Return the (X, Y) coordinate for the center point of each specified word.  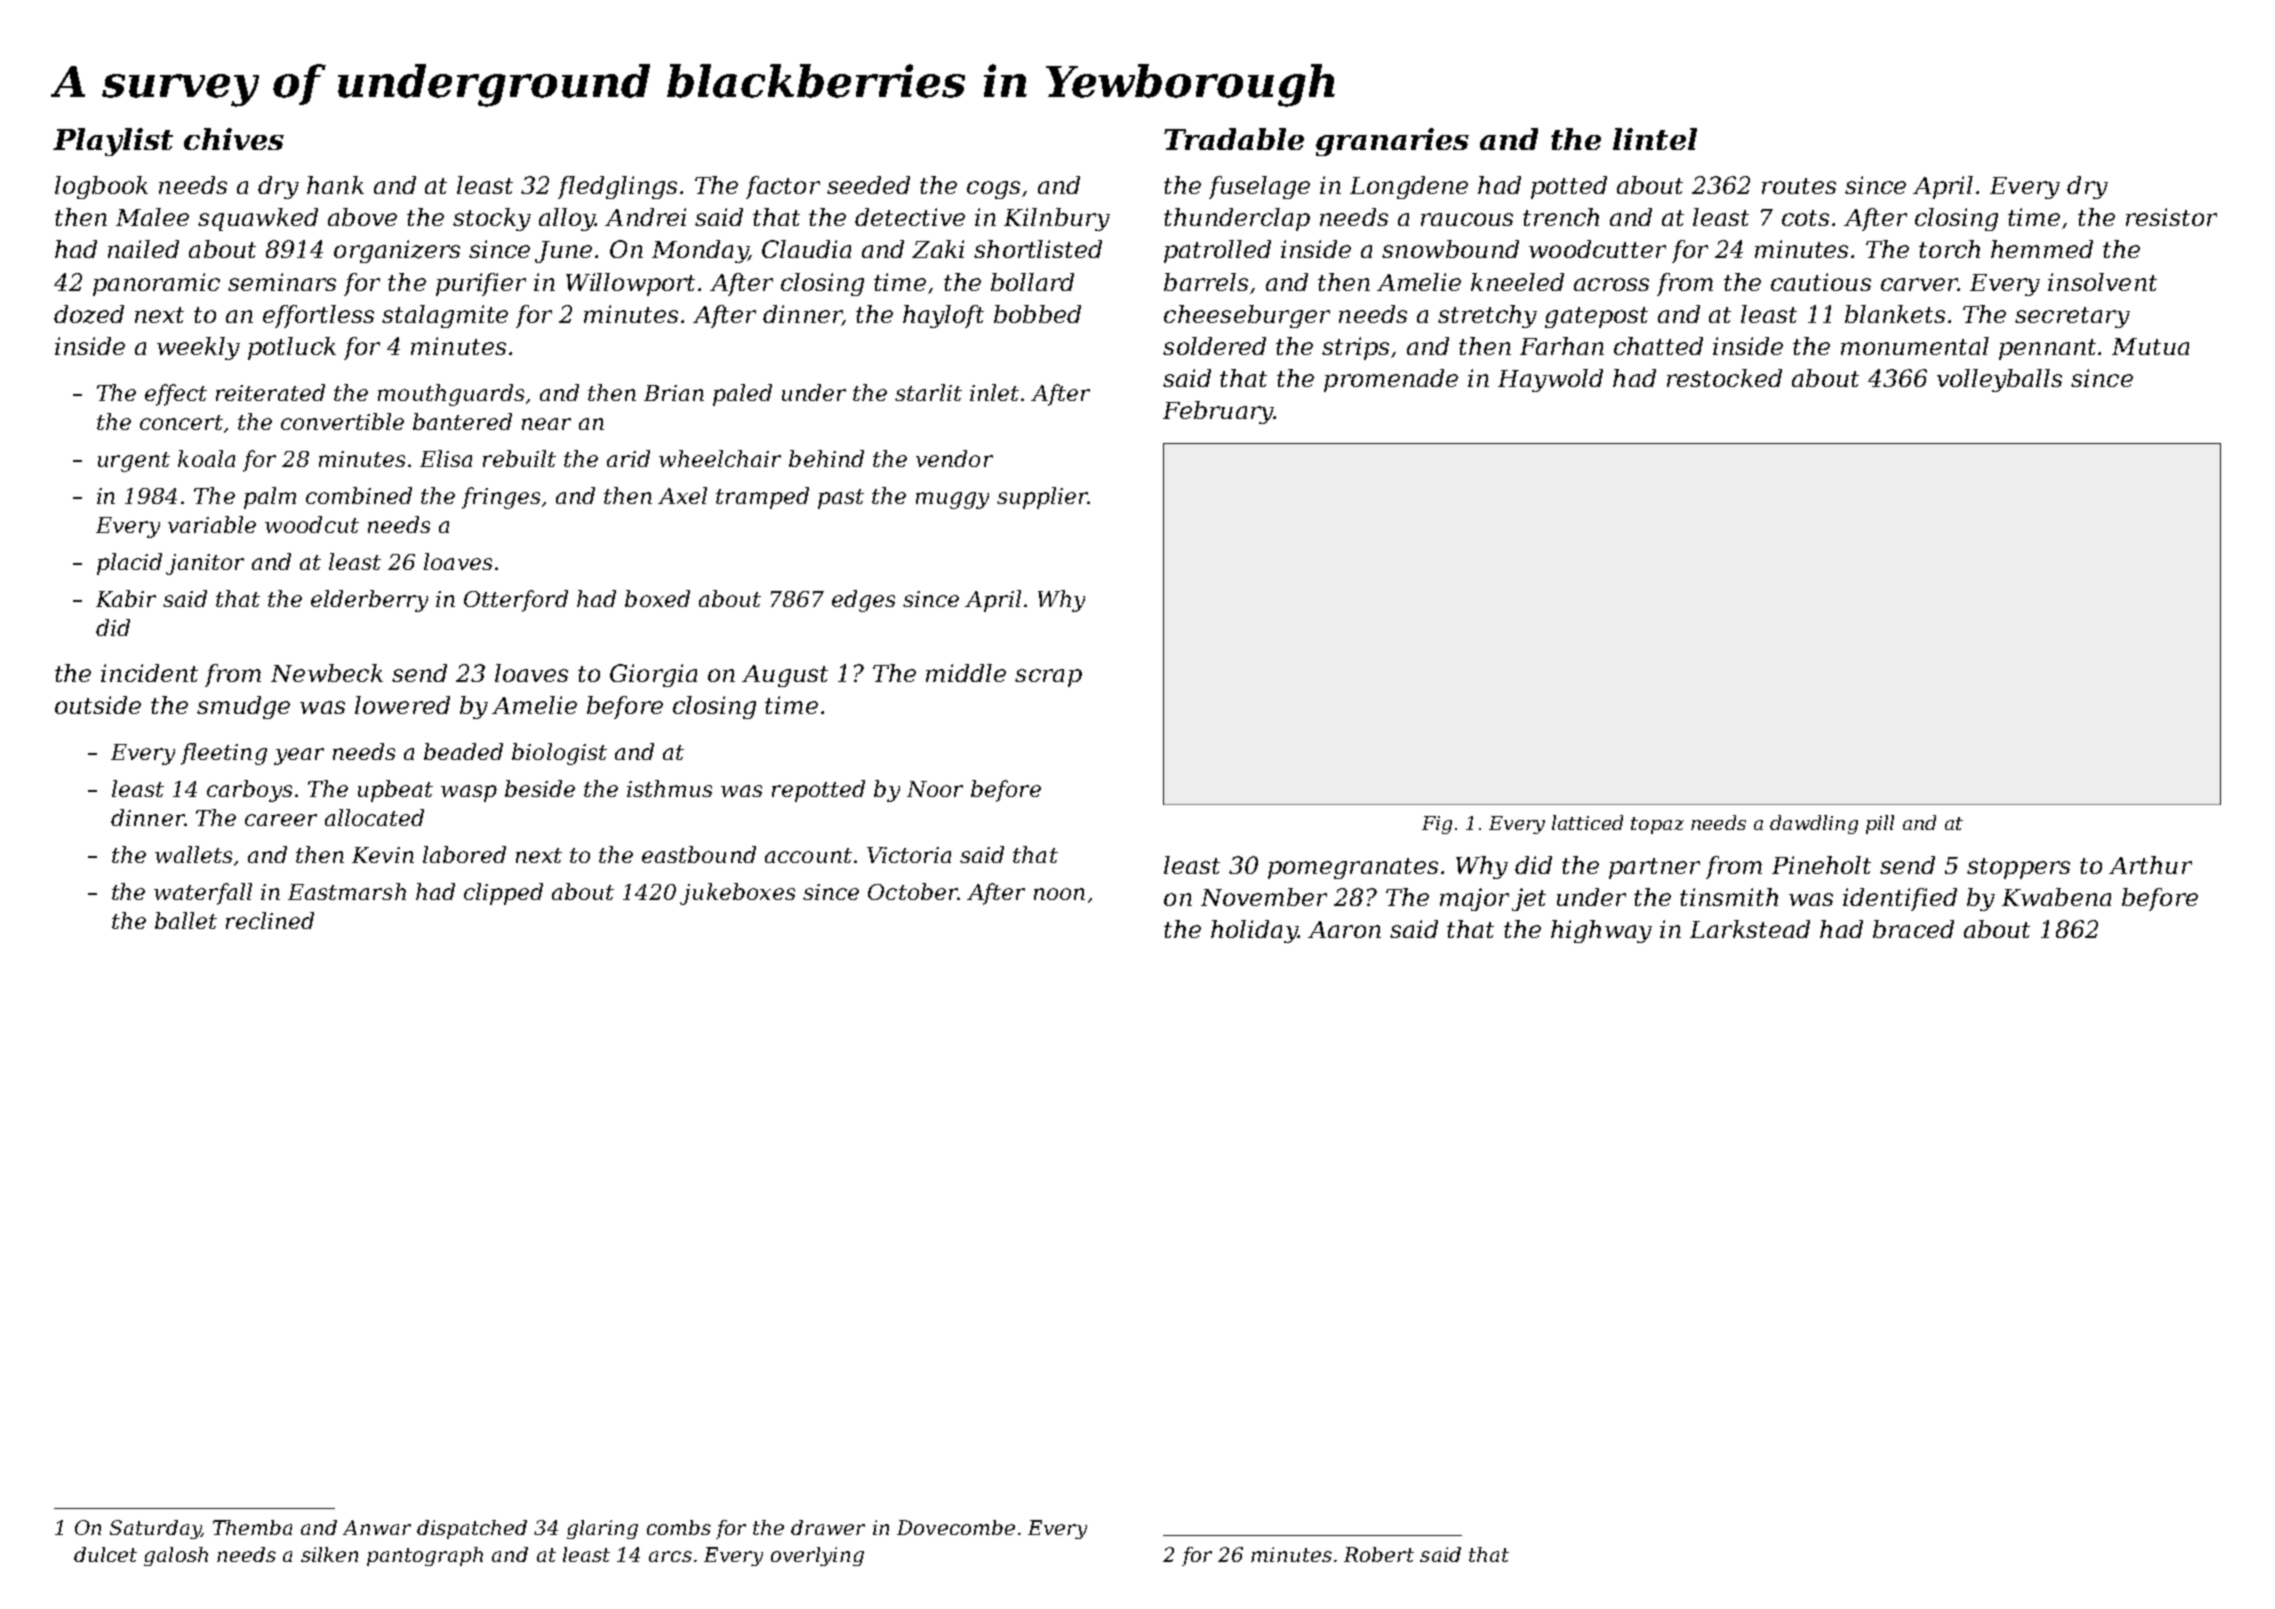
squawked (258, 219)
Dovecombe (956, 1527)
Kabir (126, 598)
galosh (176, 1556)
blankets (1895, 314)
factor (783, 187)
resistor (2171, 217)
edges (863, 601)
